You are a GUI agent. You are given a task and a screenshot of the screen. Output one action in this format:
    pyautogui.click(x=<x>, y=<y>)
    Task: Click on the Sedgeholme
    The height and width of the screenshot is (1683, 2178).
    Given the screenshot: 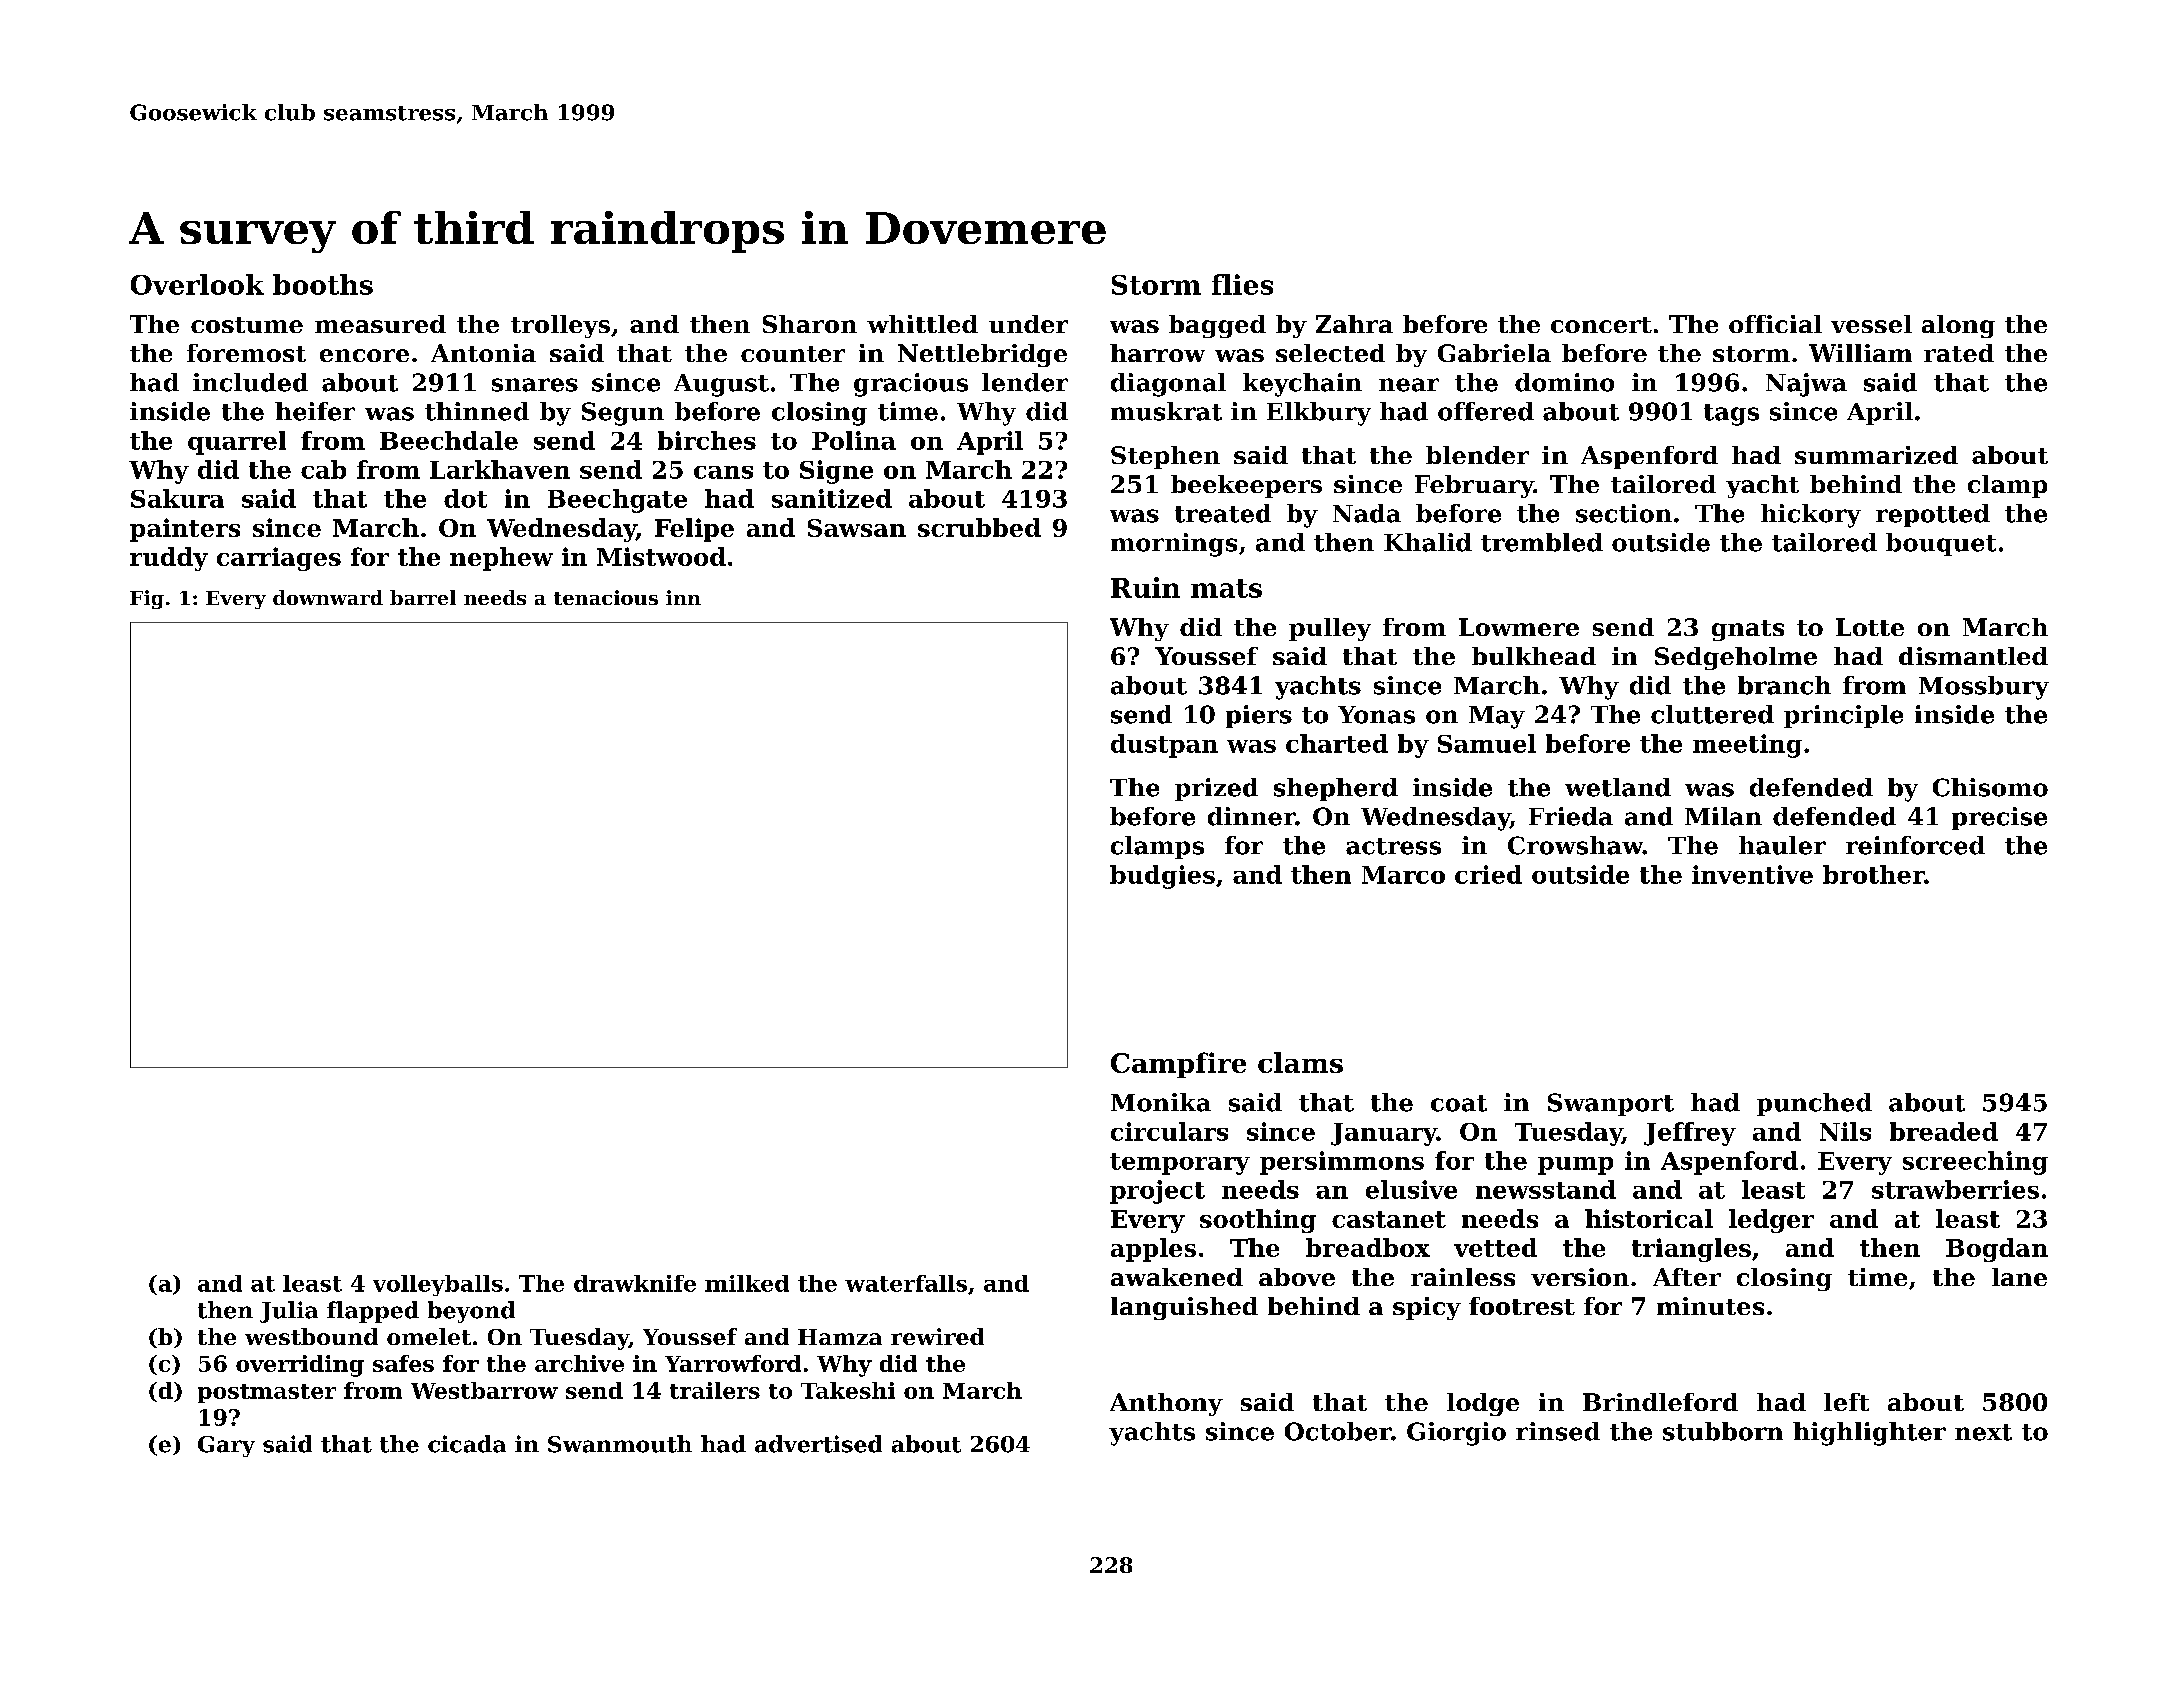 What is the action you would take?
    pyautogui.click(x=1736, y=658)
